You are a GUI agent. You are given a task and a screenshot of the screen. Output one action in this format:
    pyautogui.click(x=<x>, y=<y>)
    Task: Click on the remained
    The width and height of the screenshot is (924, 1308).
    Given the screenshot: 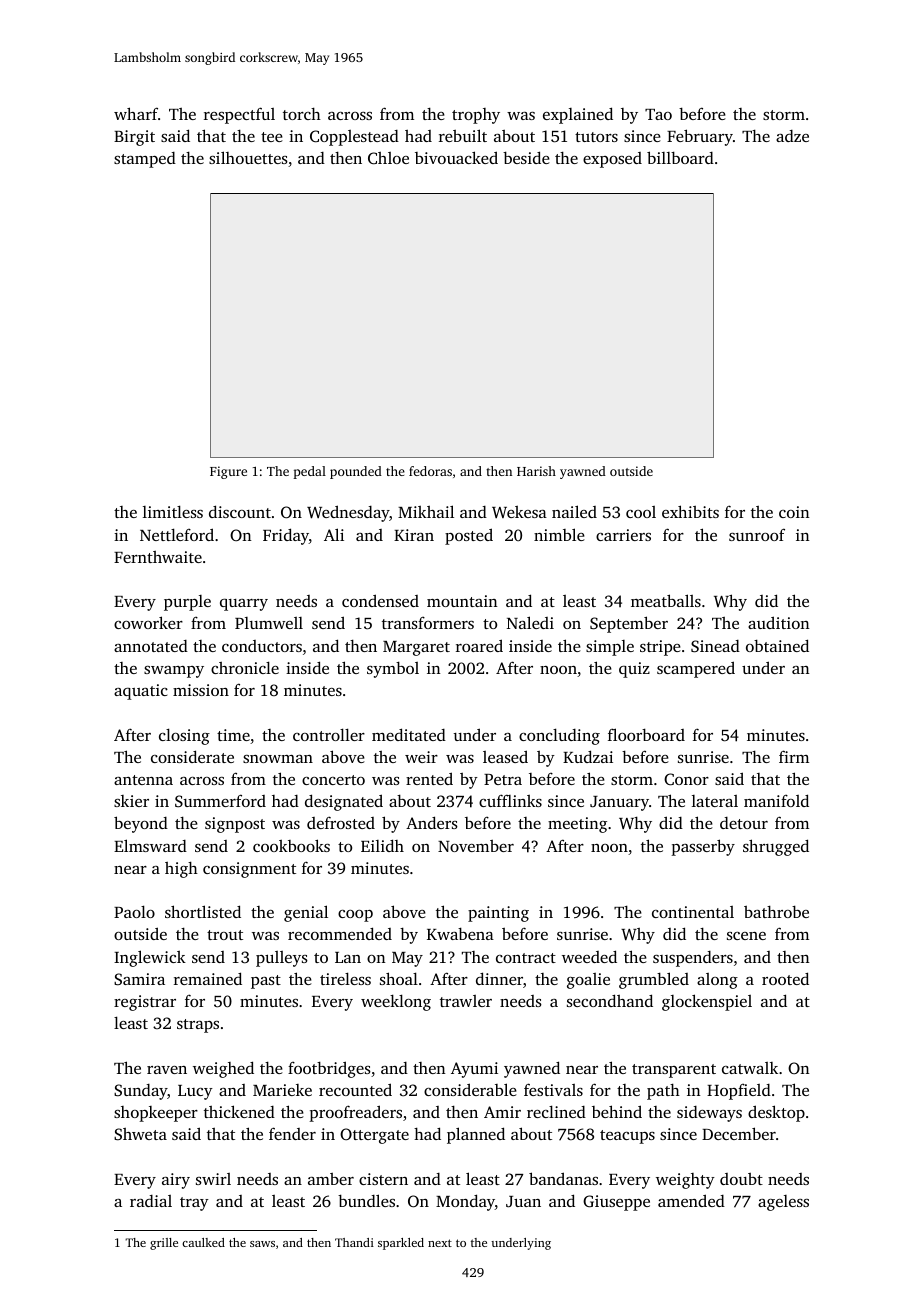 What is the action you would take?
    pyautogui.click(x=208, y=978)
